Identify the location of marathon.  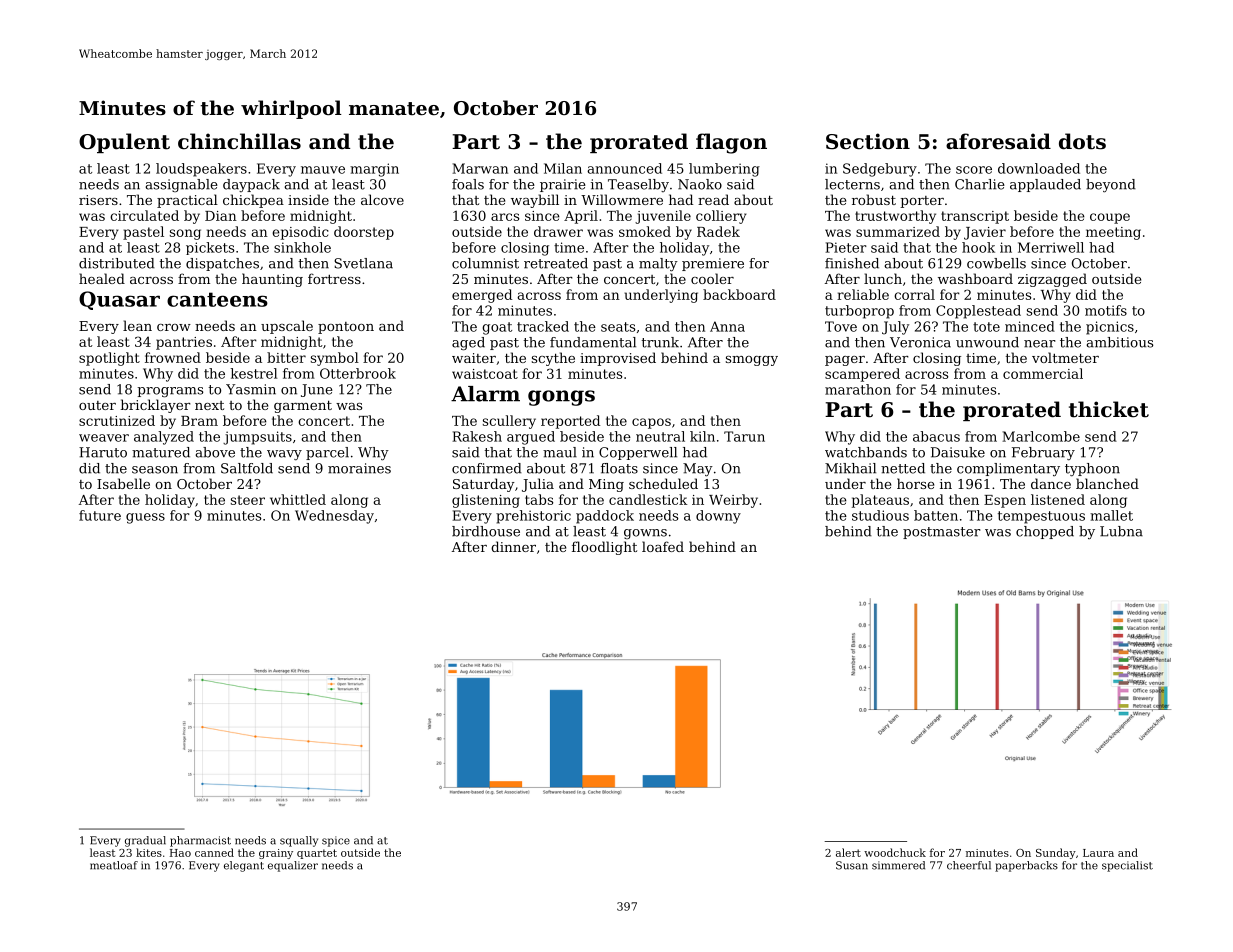
(858, 389).
